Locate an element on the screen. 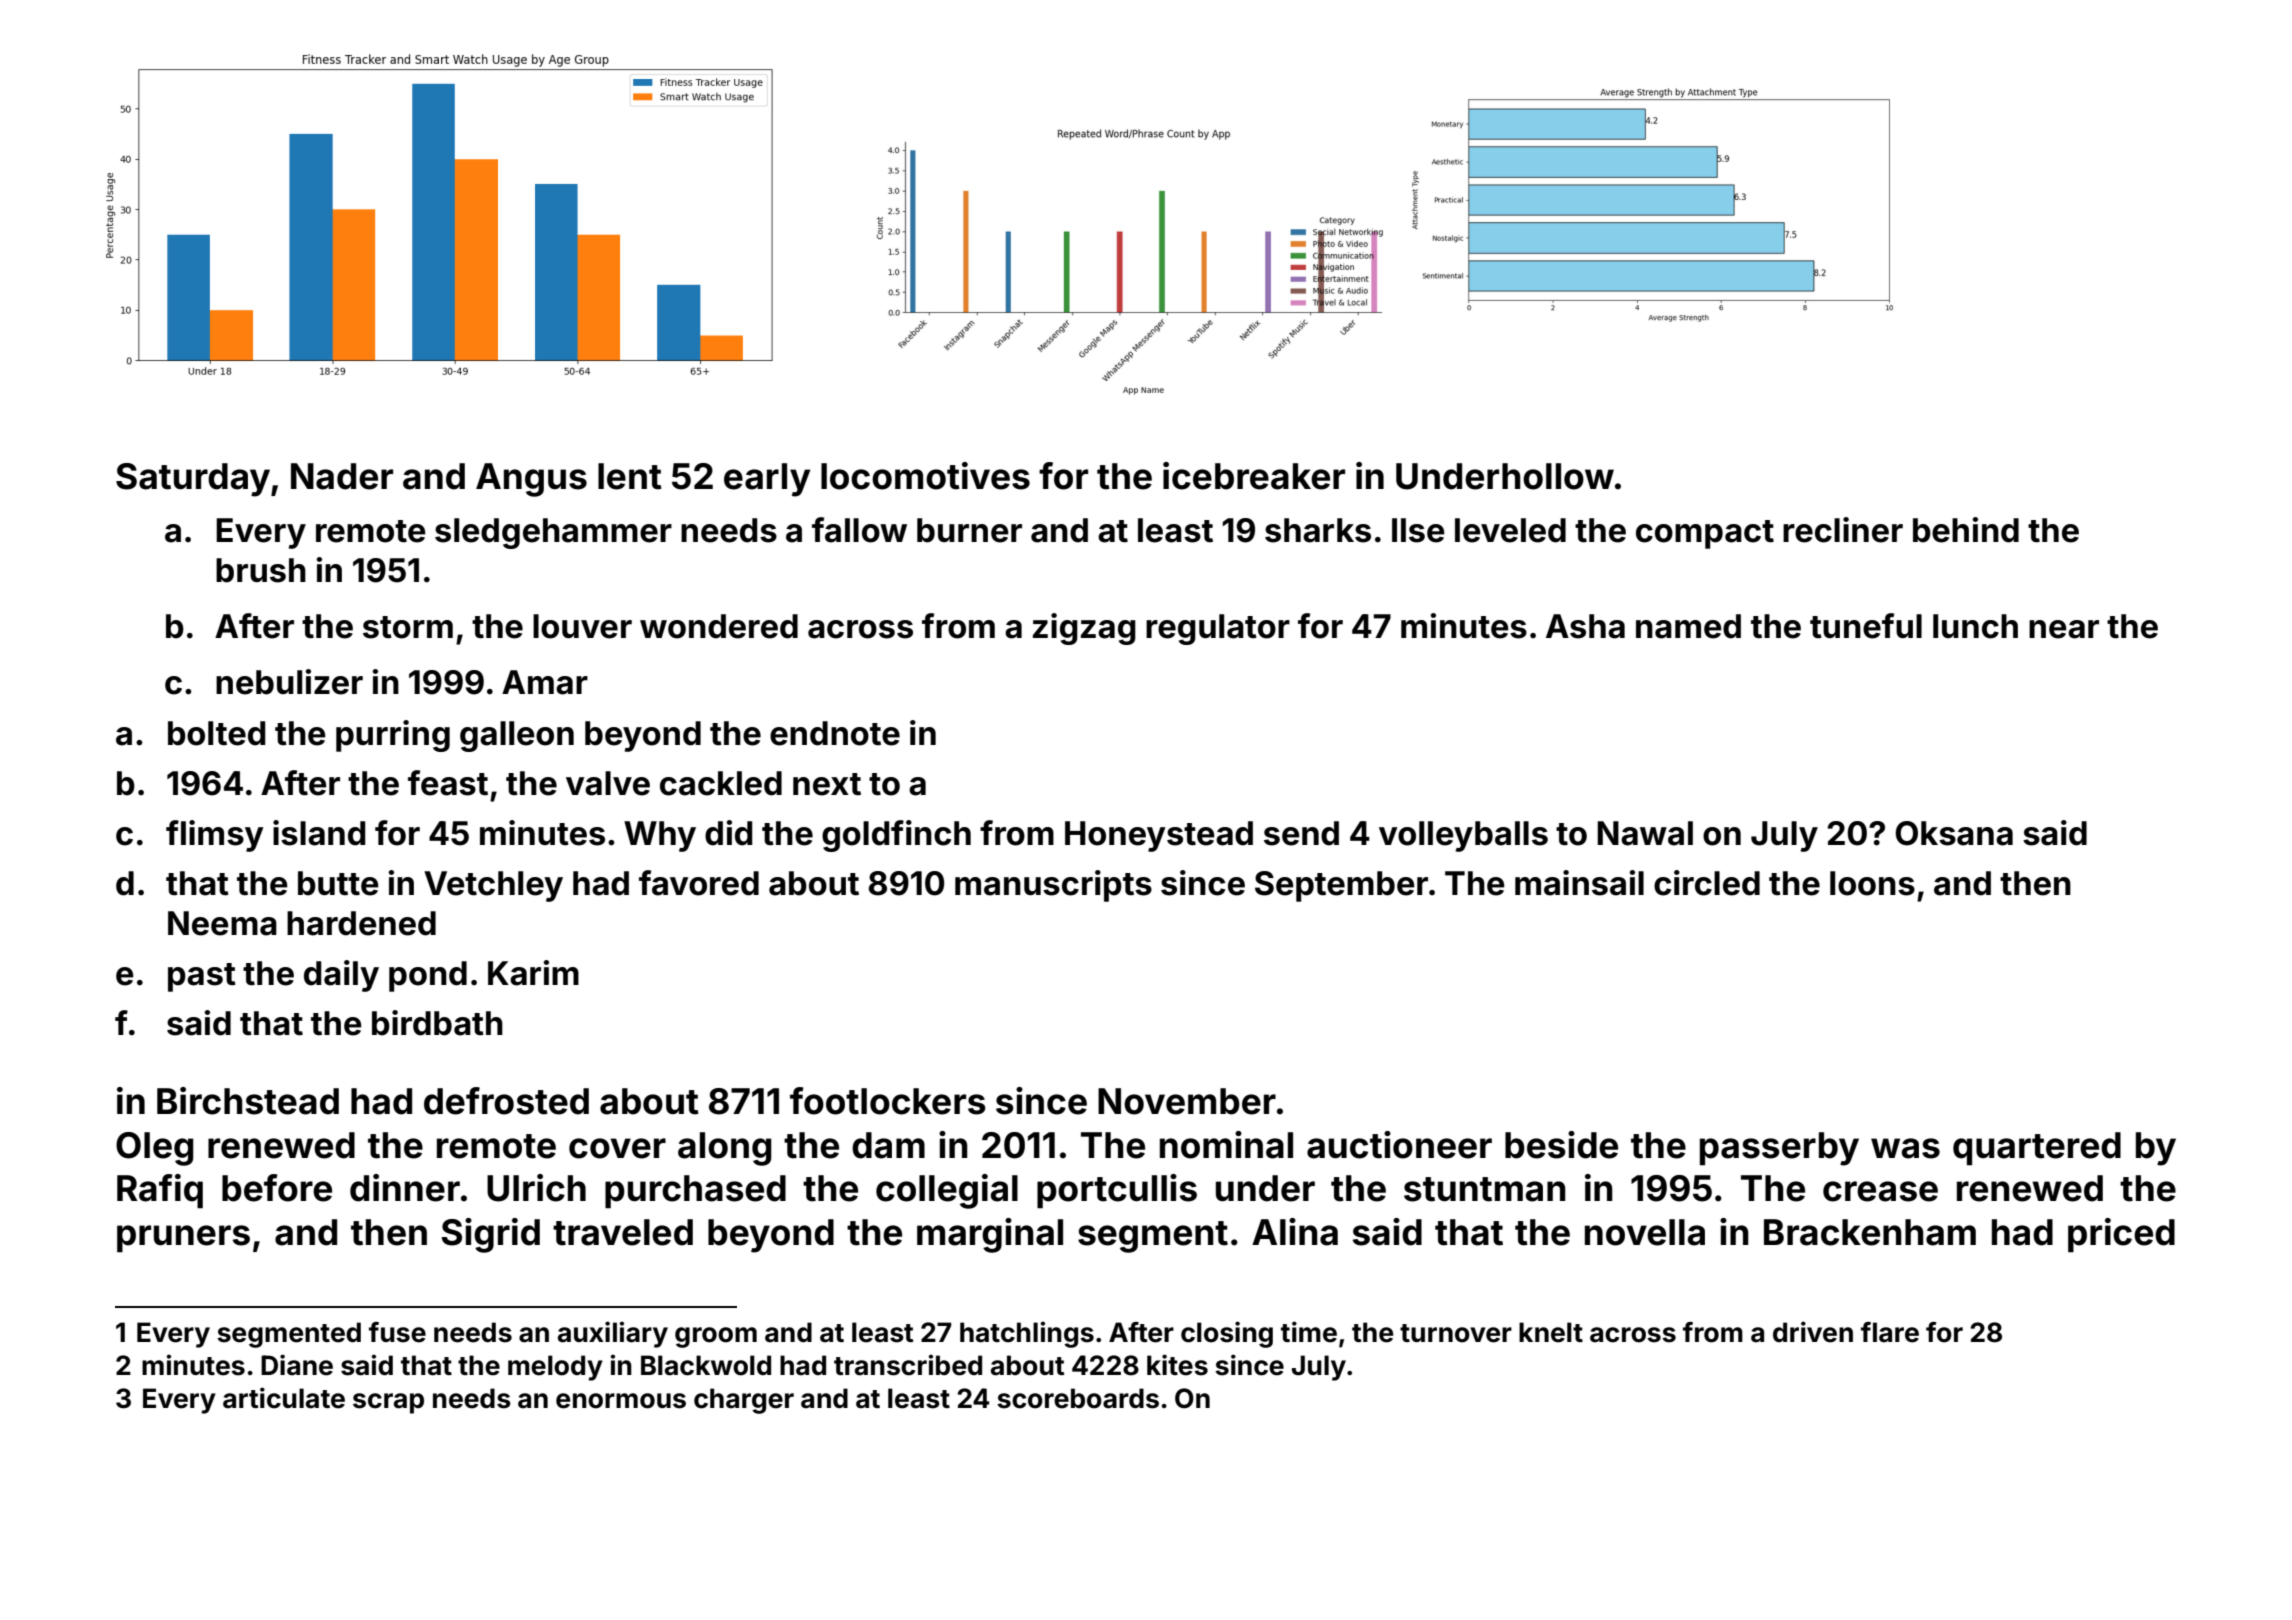  locomotives is located at coordinates (925, 476).
